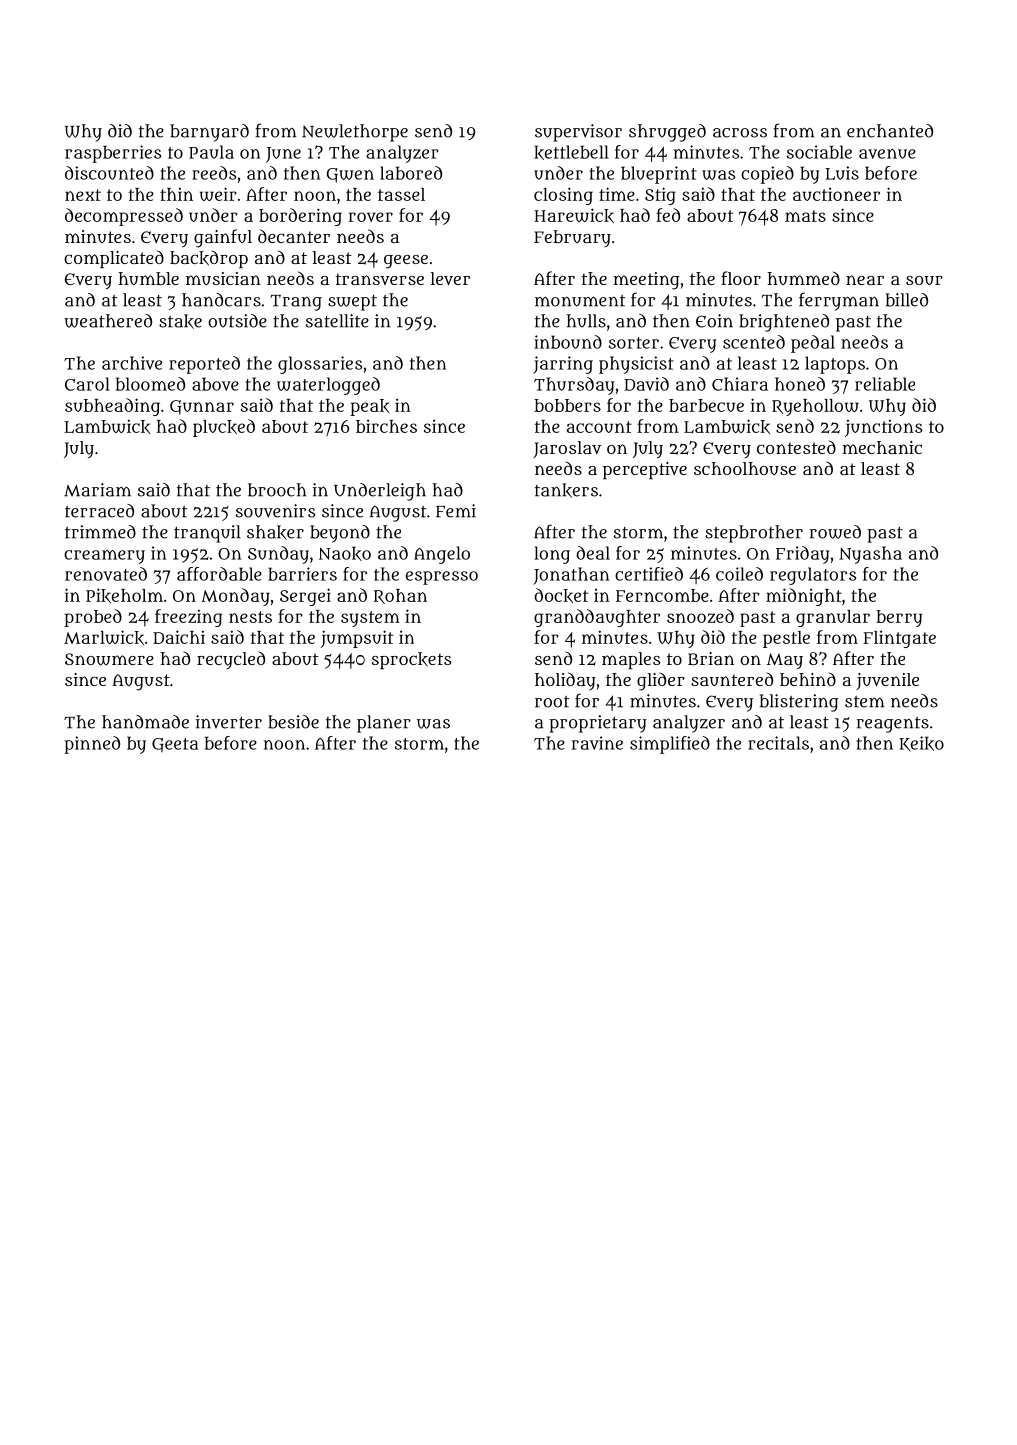 Image resolution: width=1017 pixels, height=1445 pixels. What do you see at coordinates (149, 278) in the image?
I see `humble` at bounding box center [149, 278].
